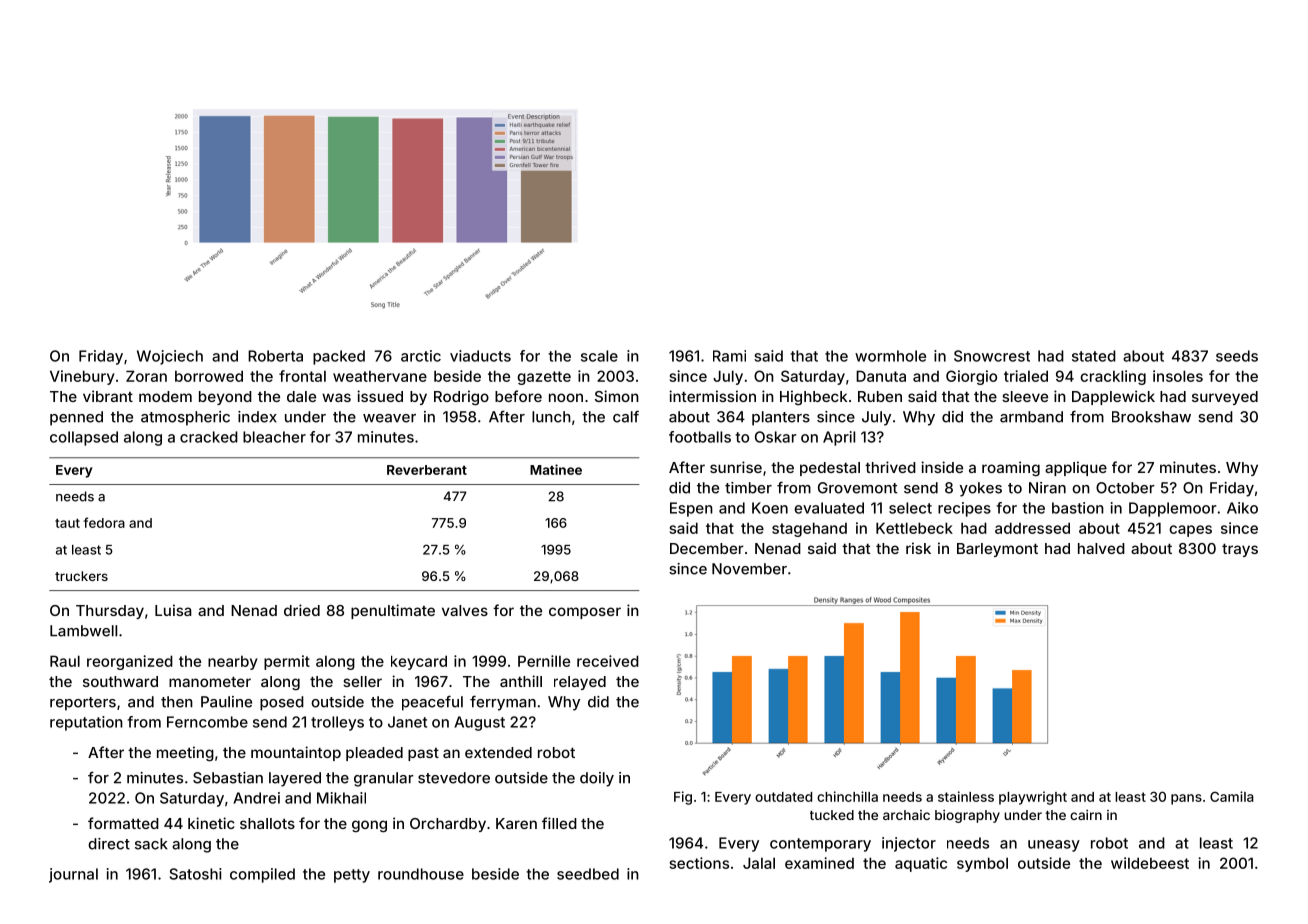  Describe the element at coordinates (982, 864) in the screenshot. I see `symbol` at that location.
